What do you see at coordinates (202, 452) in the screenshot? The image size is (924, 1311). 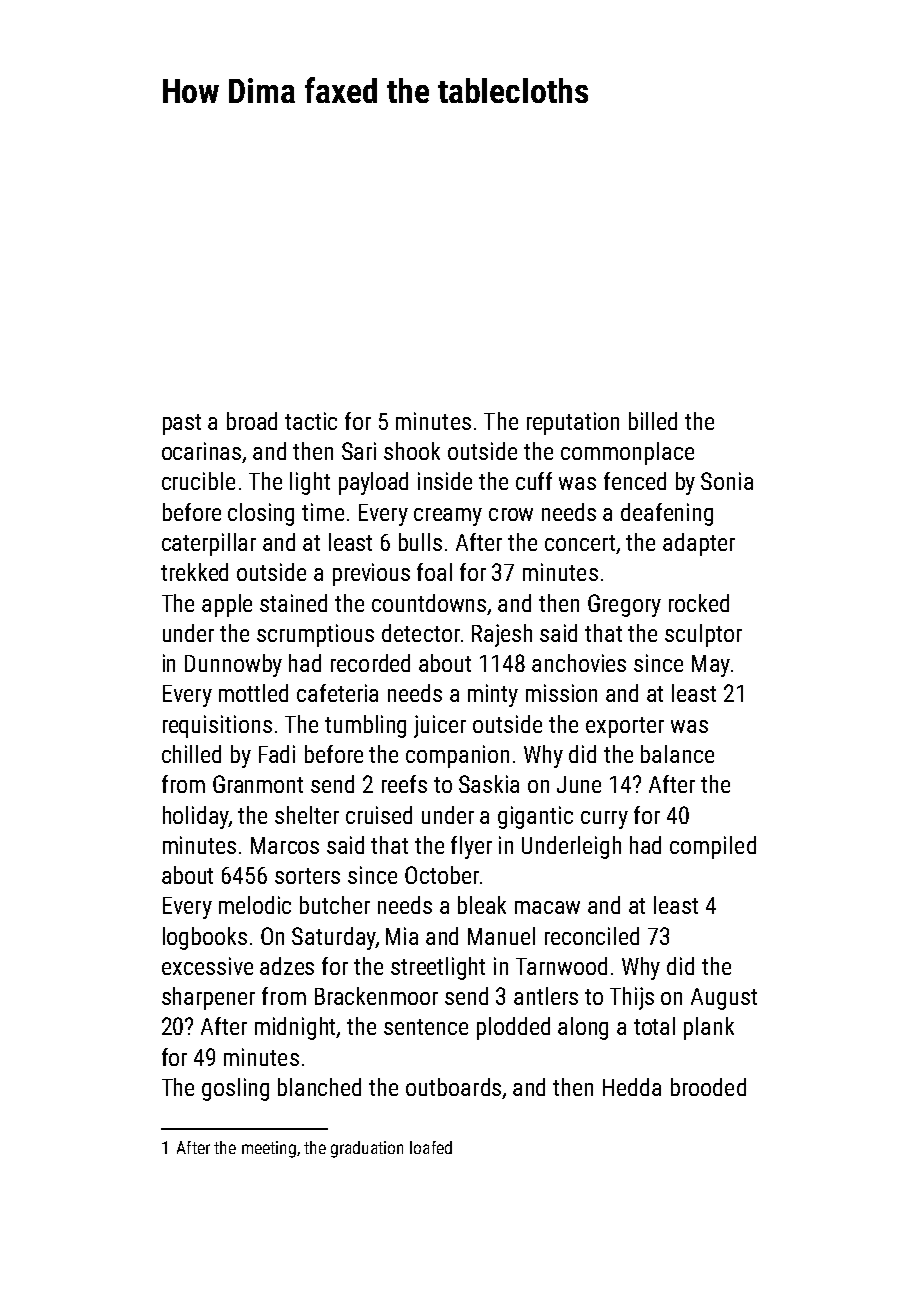 I see `ocarinas` at bounding box center [202, 452].
